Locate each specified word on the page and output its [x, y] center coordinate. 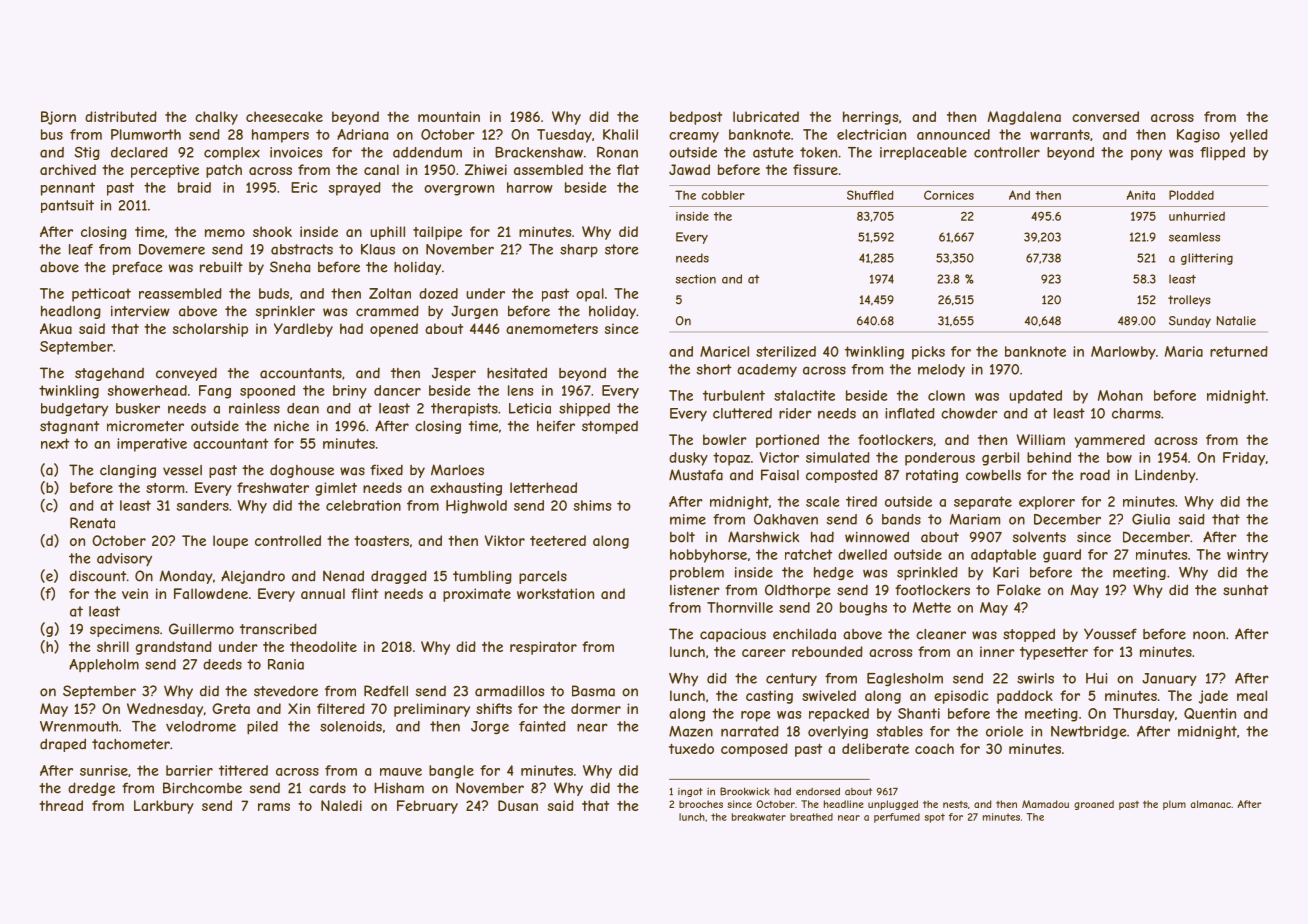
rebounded [827, 651]
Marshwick [763, 537]
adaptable [1003, 556]
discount [98, 576]
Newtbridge [1088, 732]
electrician [871, 134]
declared [139, 152]
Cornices [949, 195]
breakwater [759, 817]
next [55, 443]
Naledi [341, 805]
